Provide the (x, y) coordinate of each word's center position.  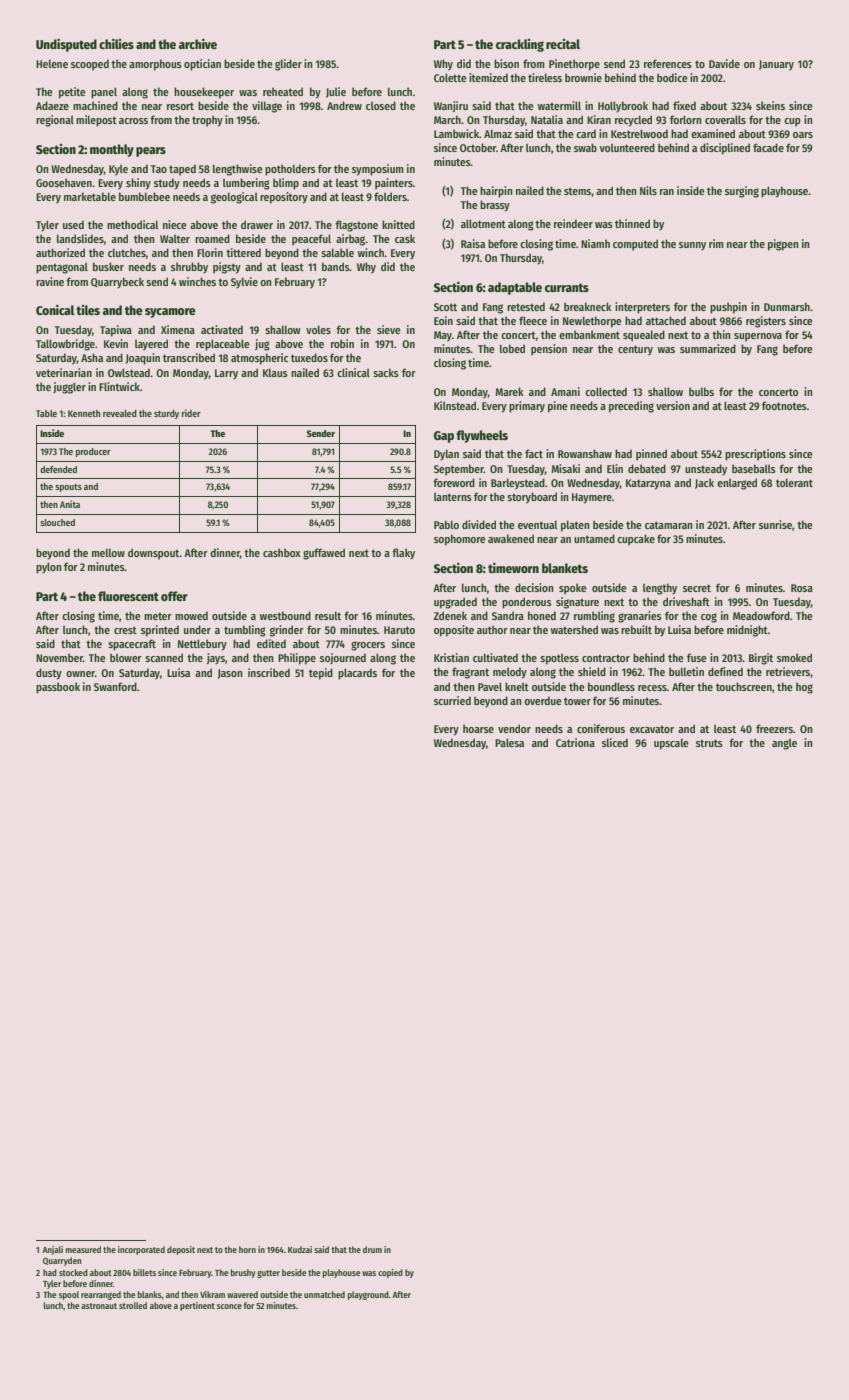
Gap (444, 437)
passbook (58, 688)
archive (198, 44)
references (668, 63)
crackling (520, 45)
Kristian (451, 657)
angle (784, 744)
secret (697, 588)
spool (69, 1295)
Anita (70, 504)
